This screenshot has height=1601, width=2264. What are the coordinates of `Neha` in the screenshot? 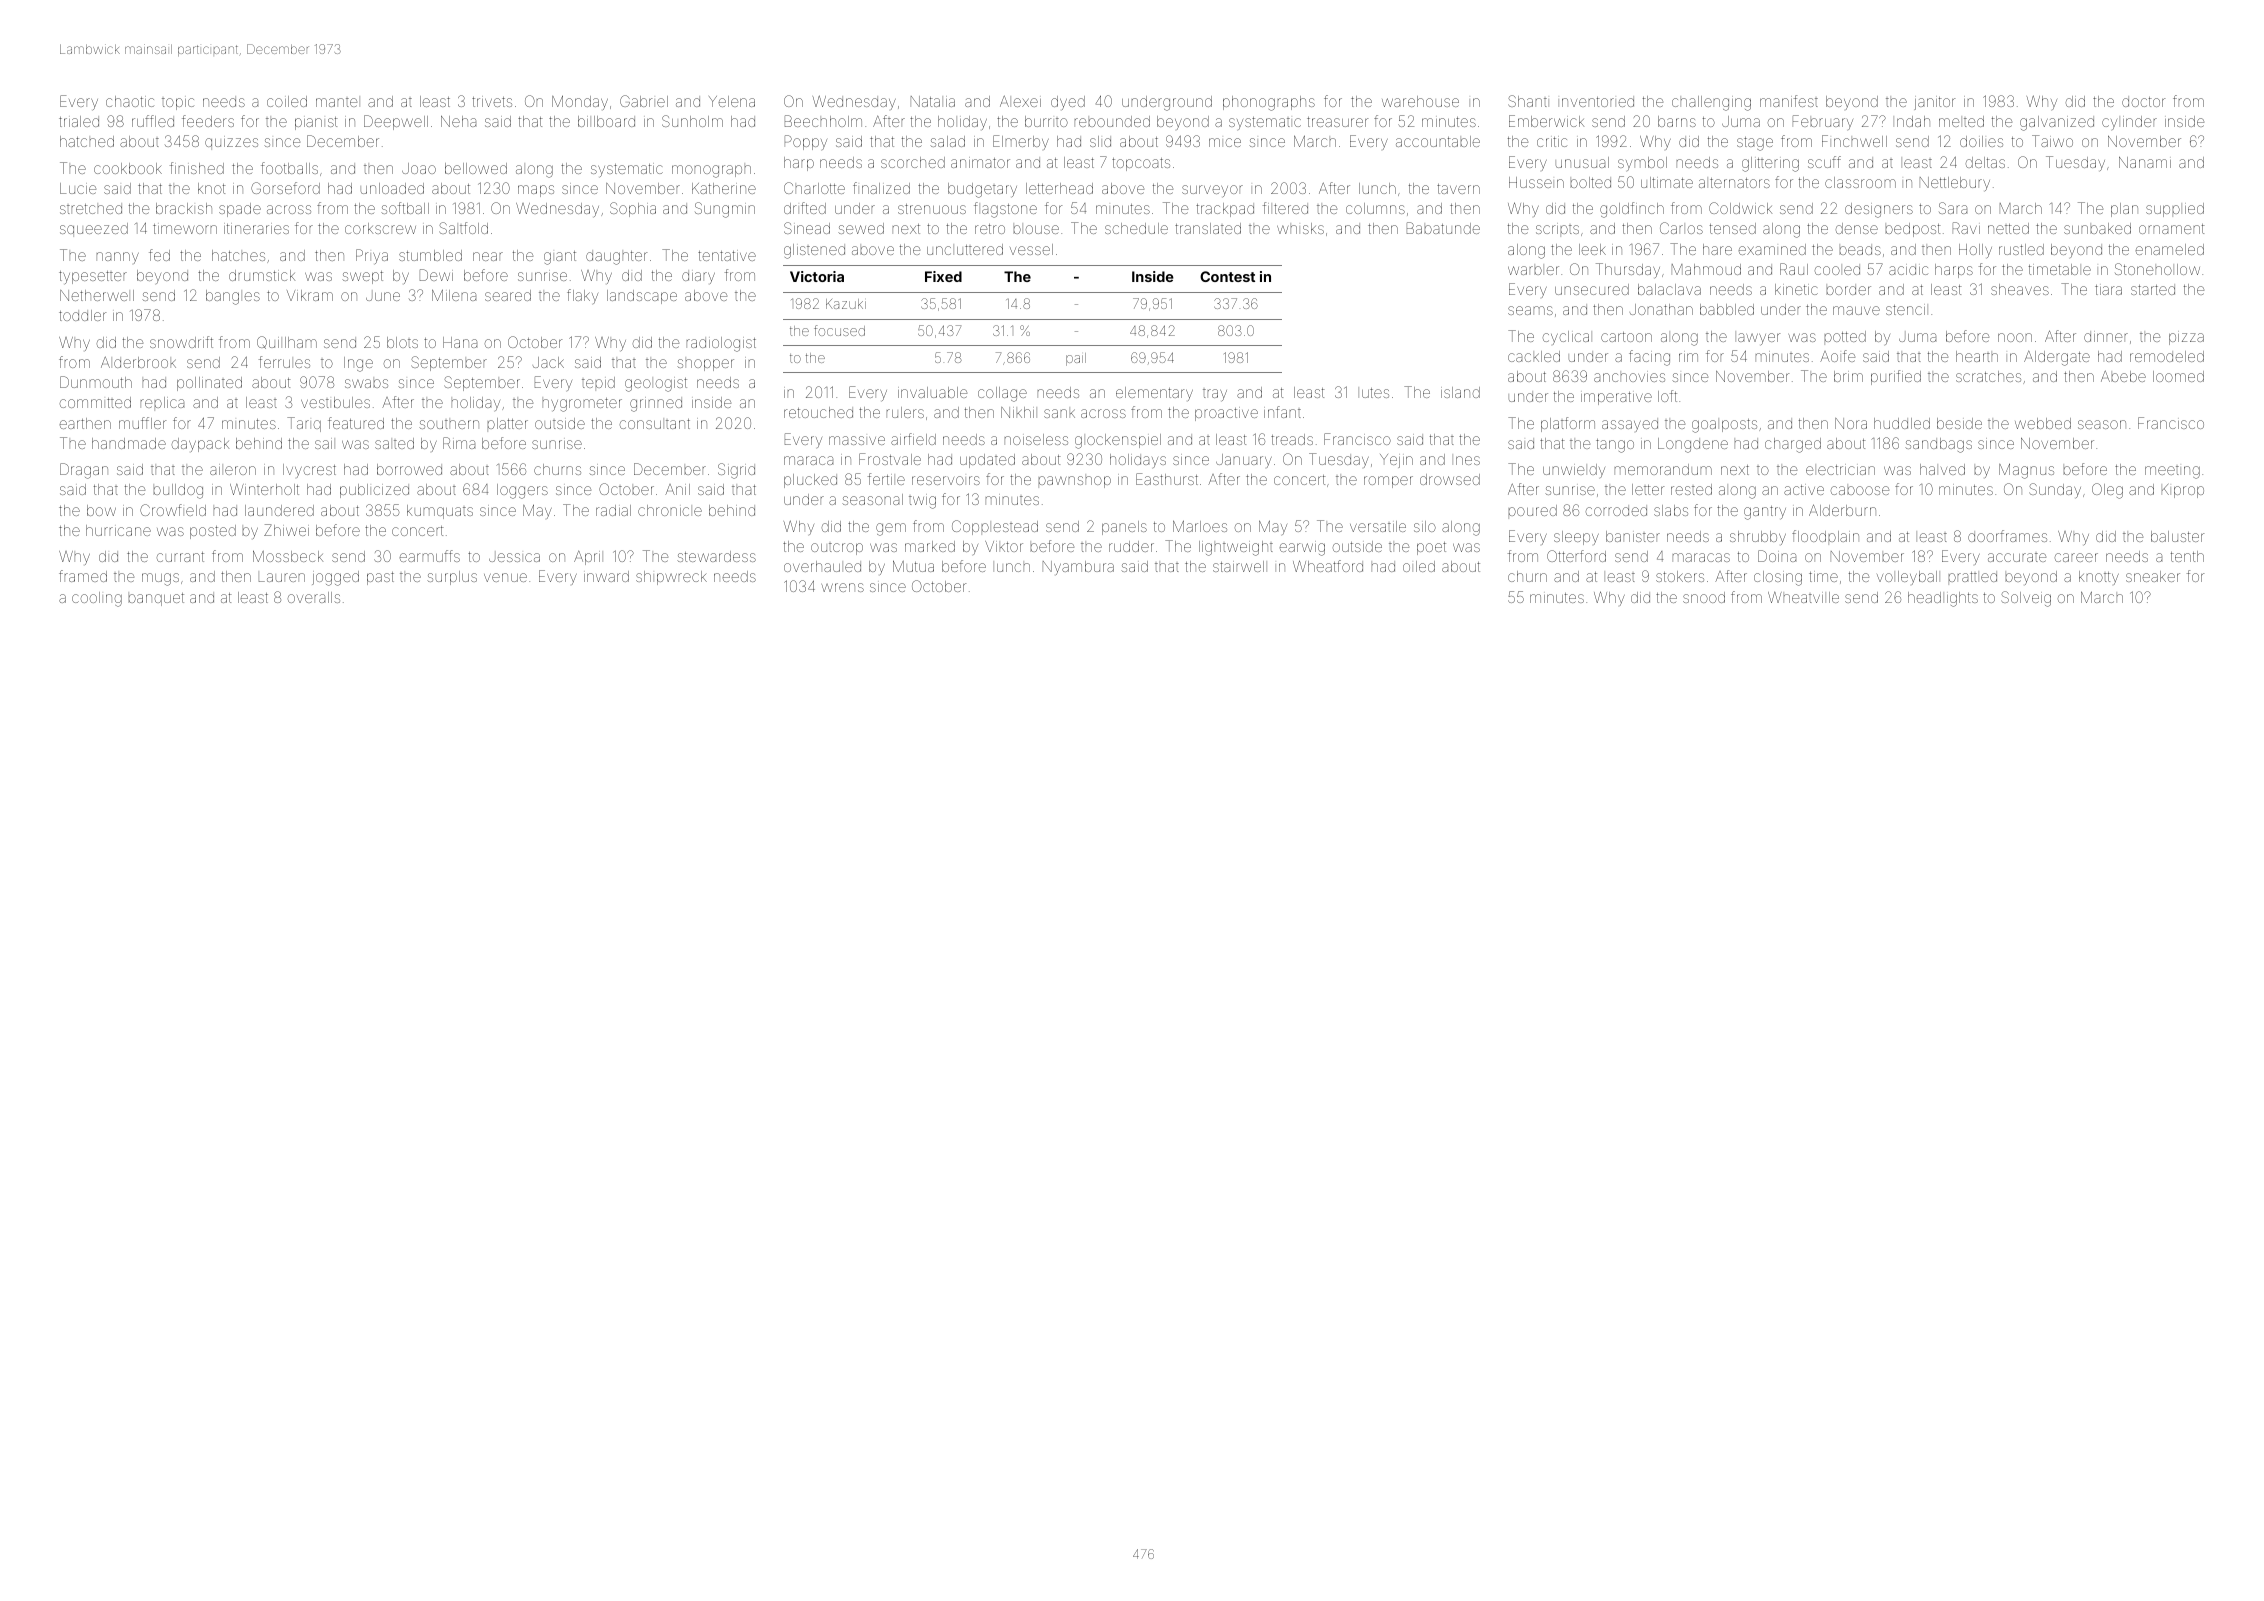 It's located at (458, 121).
